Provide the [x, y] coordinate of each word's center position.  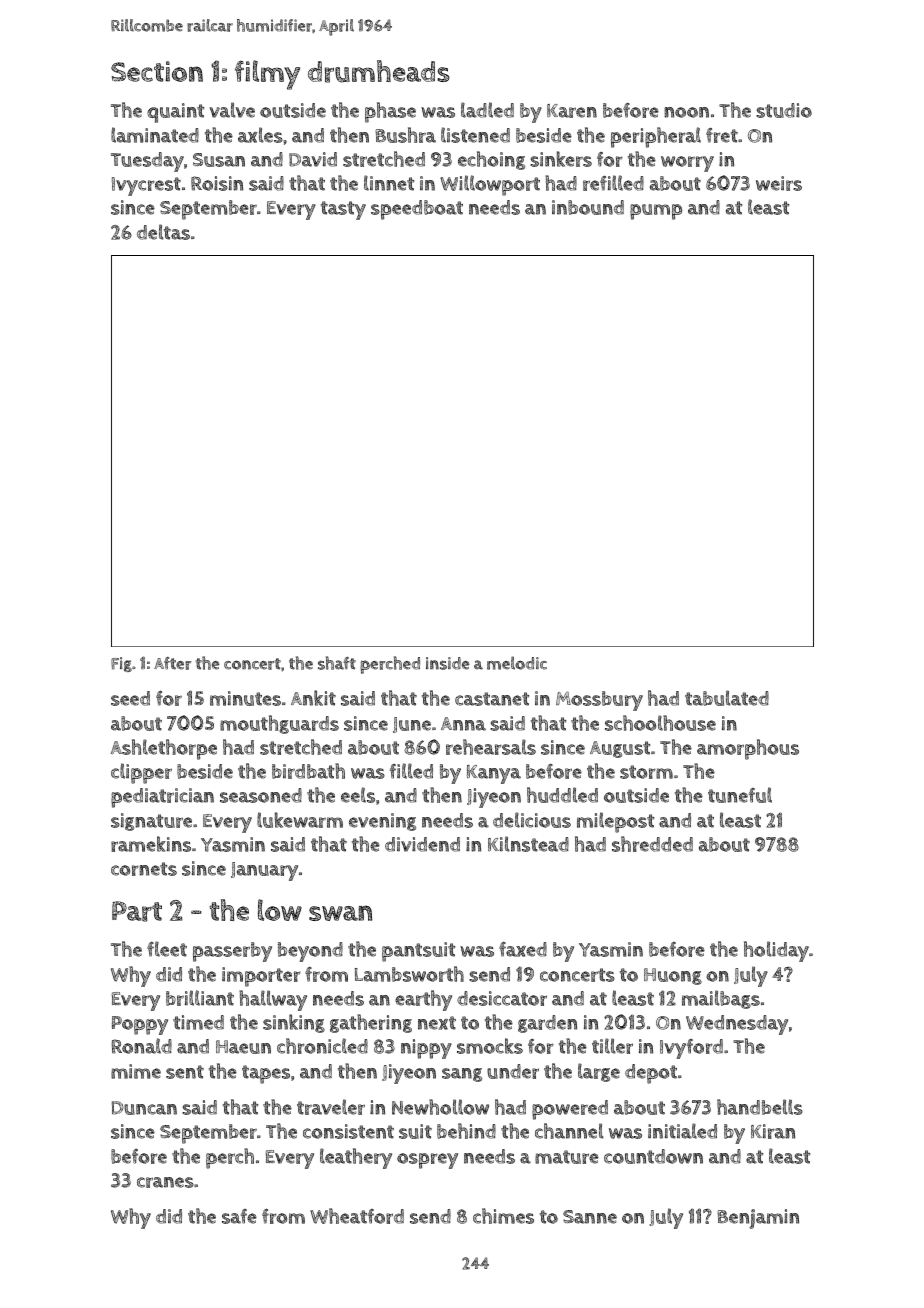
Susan [219, 160]
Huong [673, 976]
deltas [163, 232]
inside [447, 663]
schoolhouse [660, 723]
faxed [523, 949]
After [172, 663]
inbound [588, 207]
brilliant [200, 998]
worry [687, 164]
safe [239, 1216]
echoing [491, 160]
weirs [779, 183]
